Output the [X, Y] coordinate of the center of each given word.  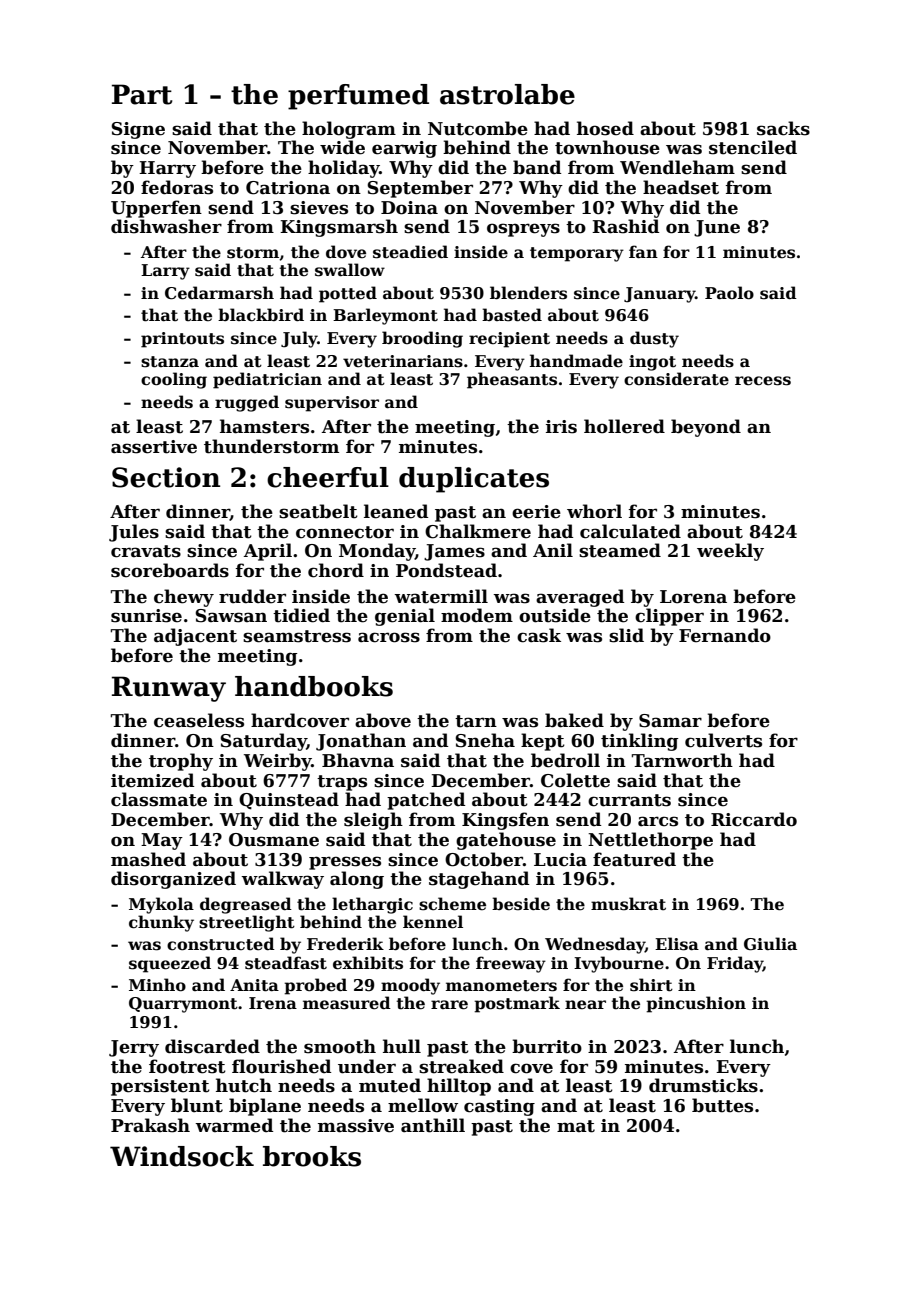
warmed [234, 1125]
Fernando [725, 635]
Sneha [485, 740]
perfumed [358, 97]
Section [166, 477]
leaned [396, 511]
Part [142, 94]
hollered [624, 426]
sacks [783, 128]
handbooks [314, 686]
